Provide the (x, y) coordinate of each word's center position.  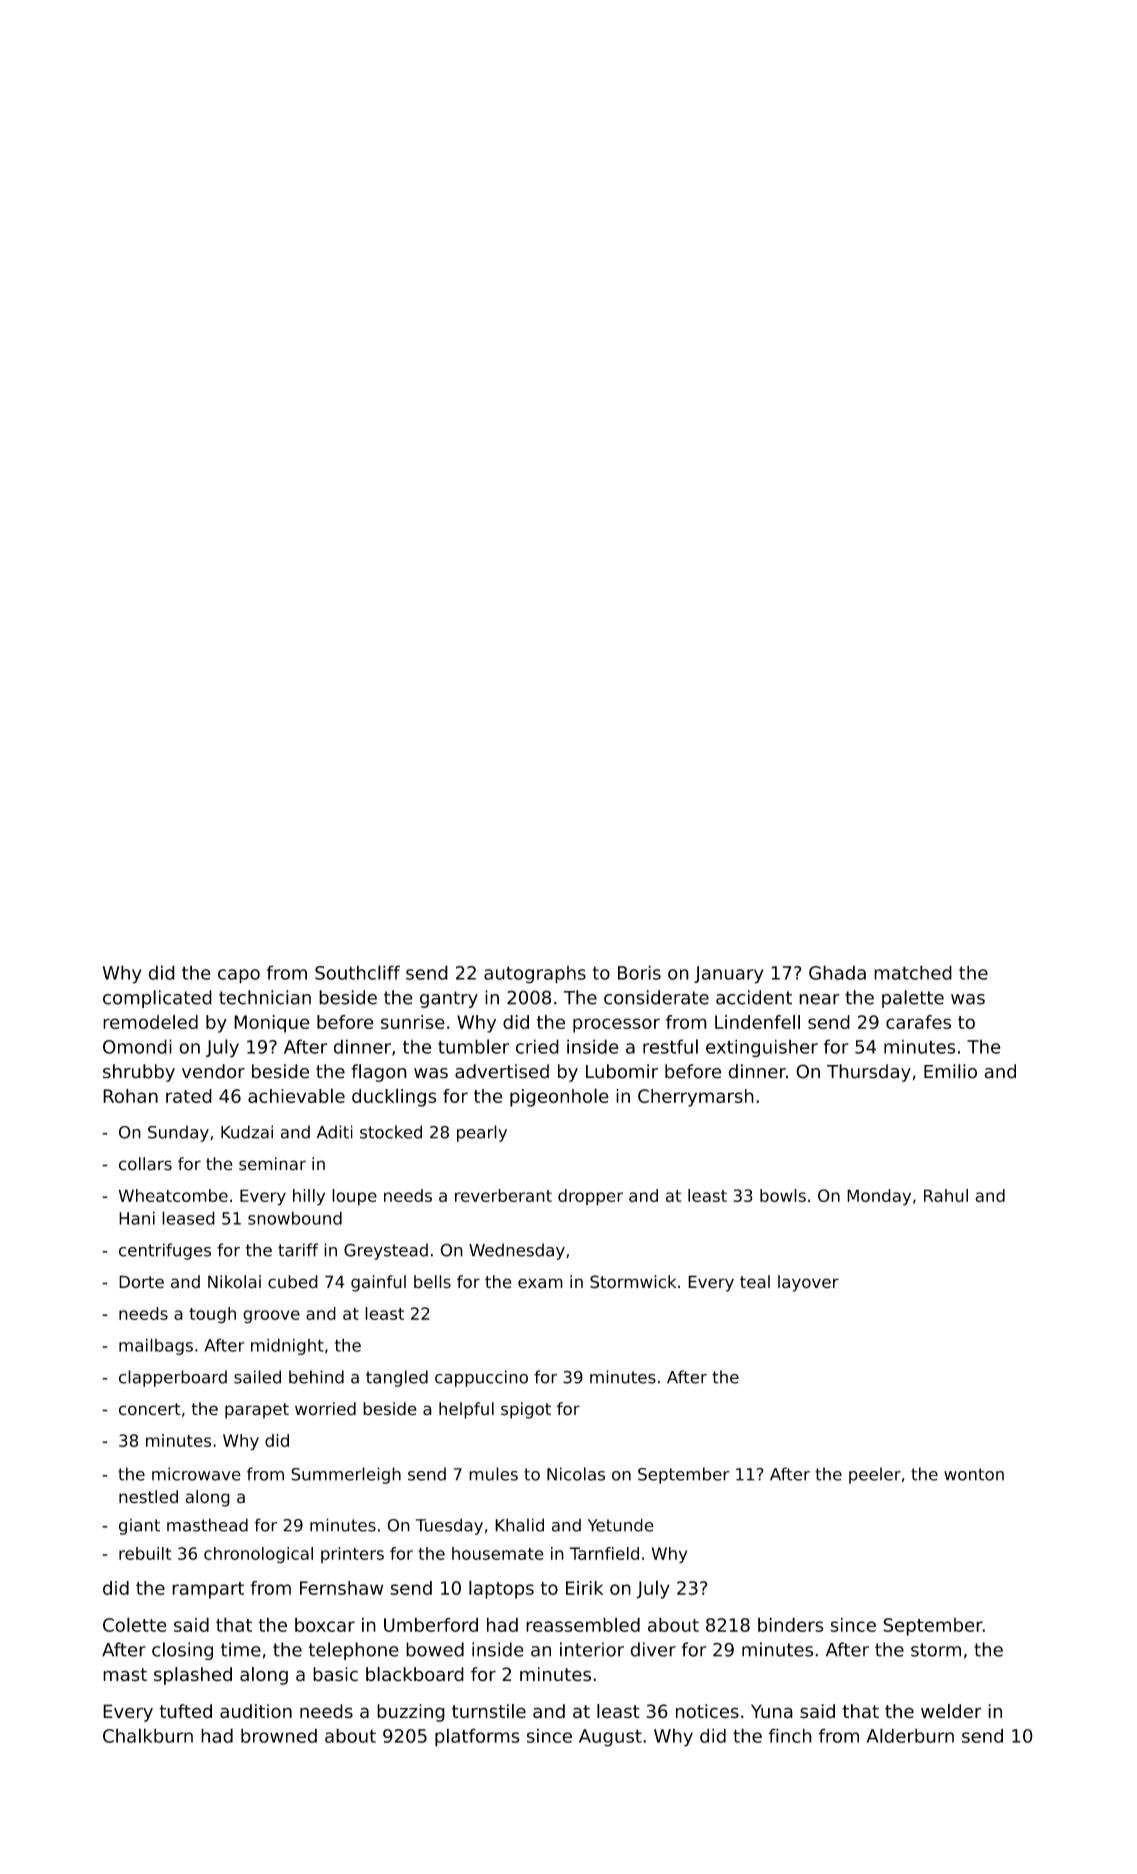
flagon (379, 1073)
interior (592, 1649)
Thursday (869, 1073)
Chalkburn (148, 1735)
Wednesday (517, 1251)
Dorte (141, 1282)
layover (808, 1283)
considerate (656, 997)
